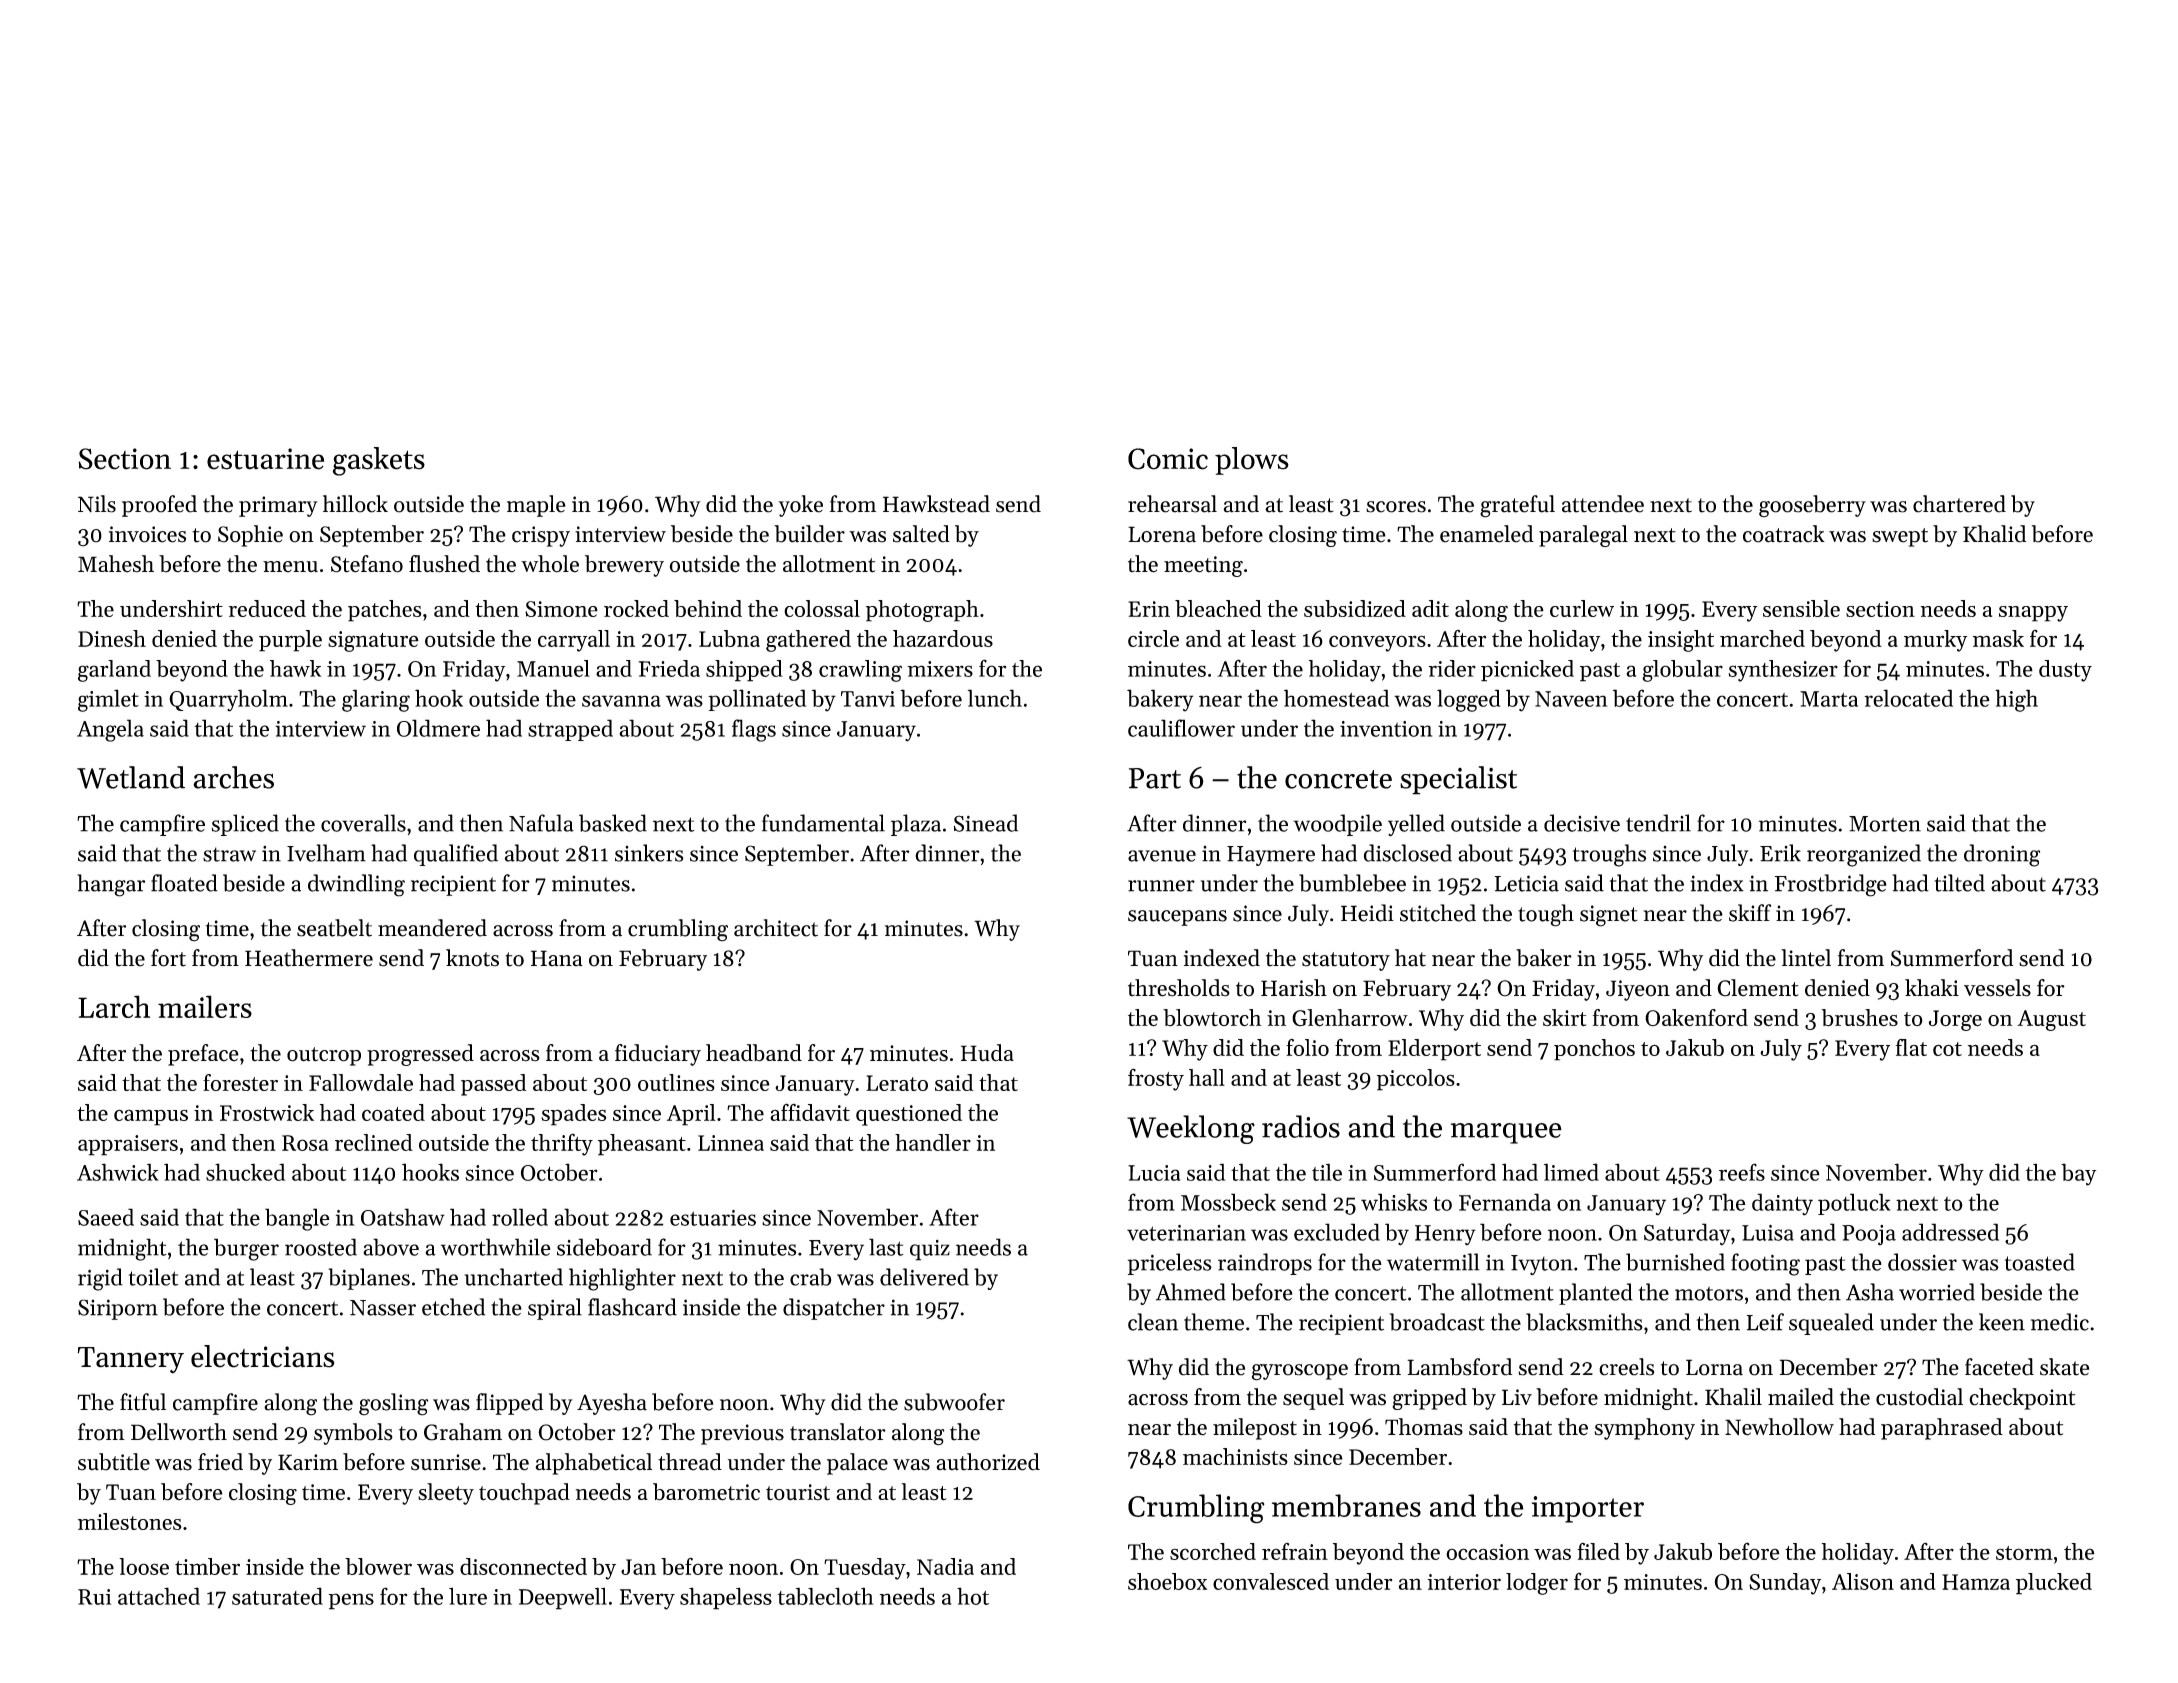 The width and height of the screenshot is (2178, 1683). What do you see at coordinates (205, 1006) in the screenshot?
I see `mailers` at bounding box center [205, 1006].
